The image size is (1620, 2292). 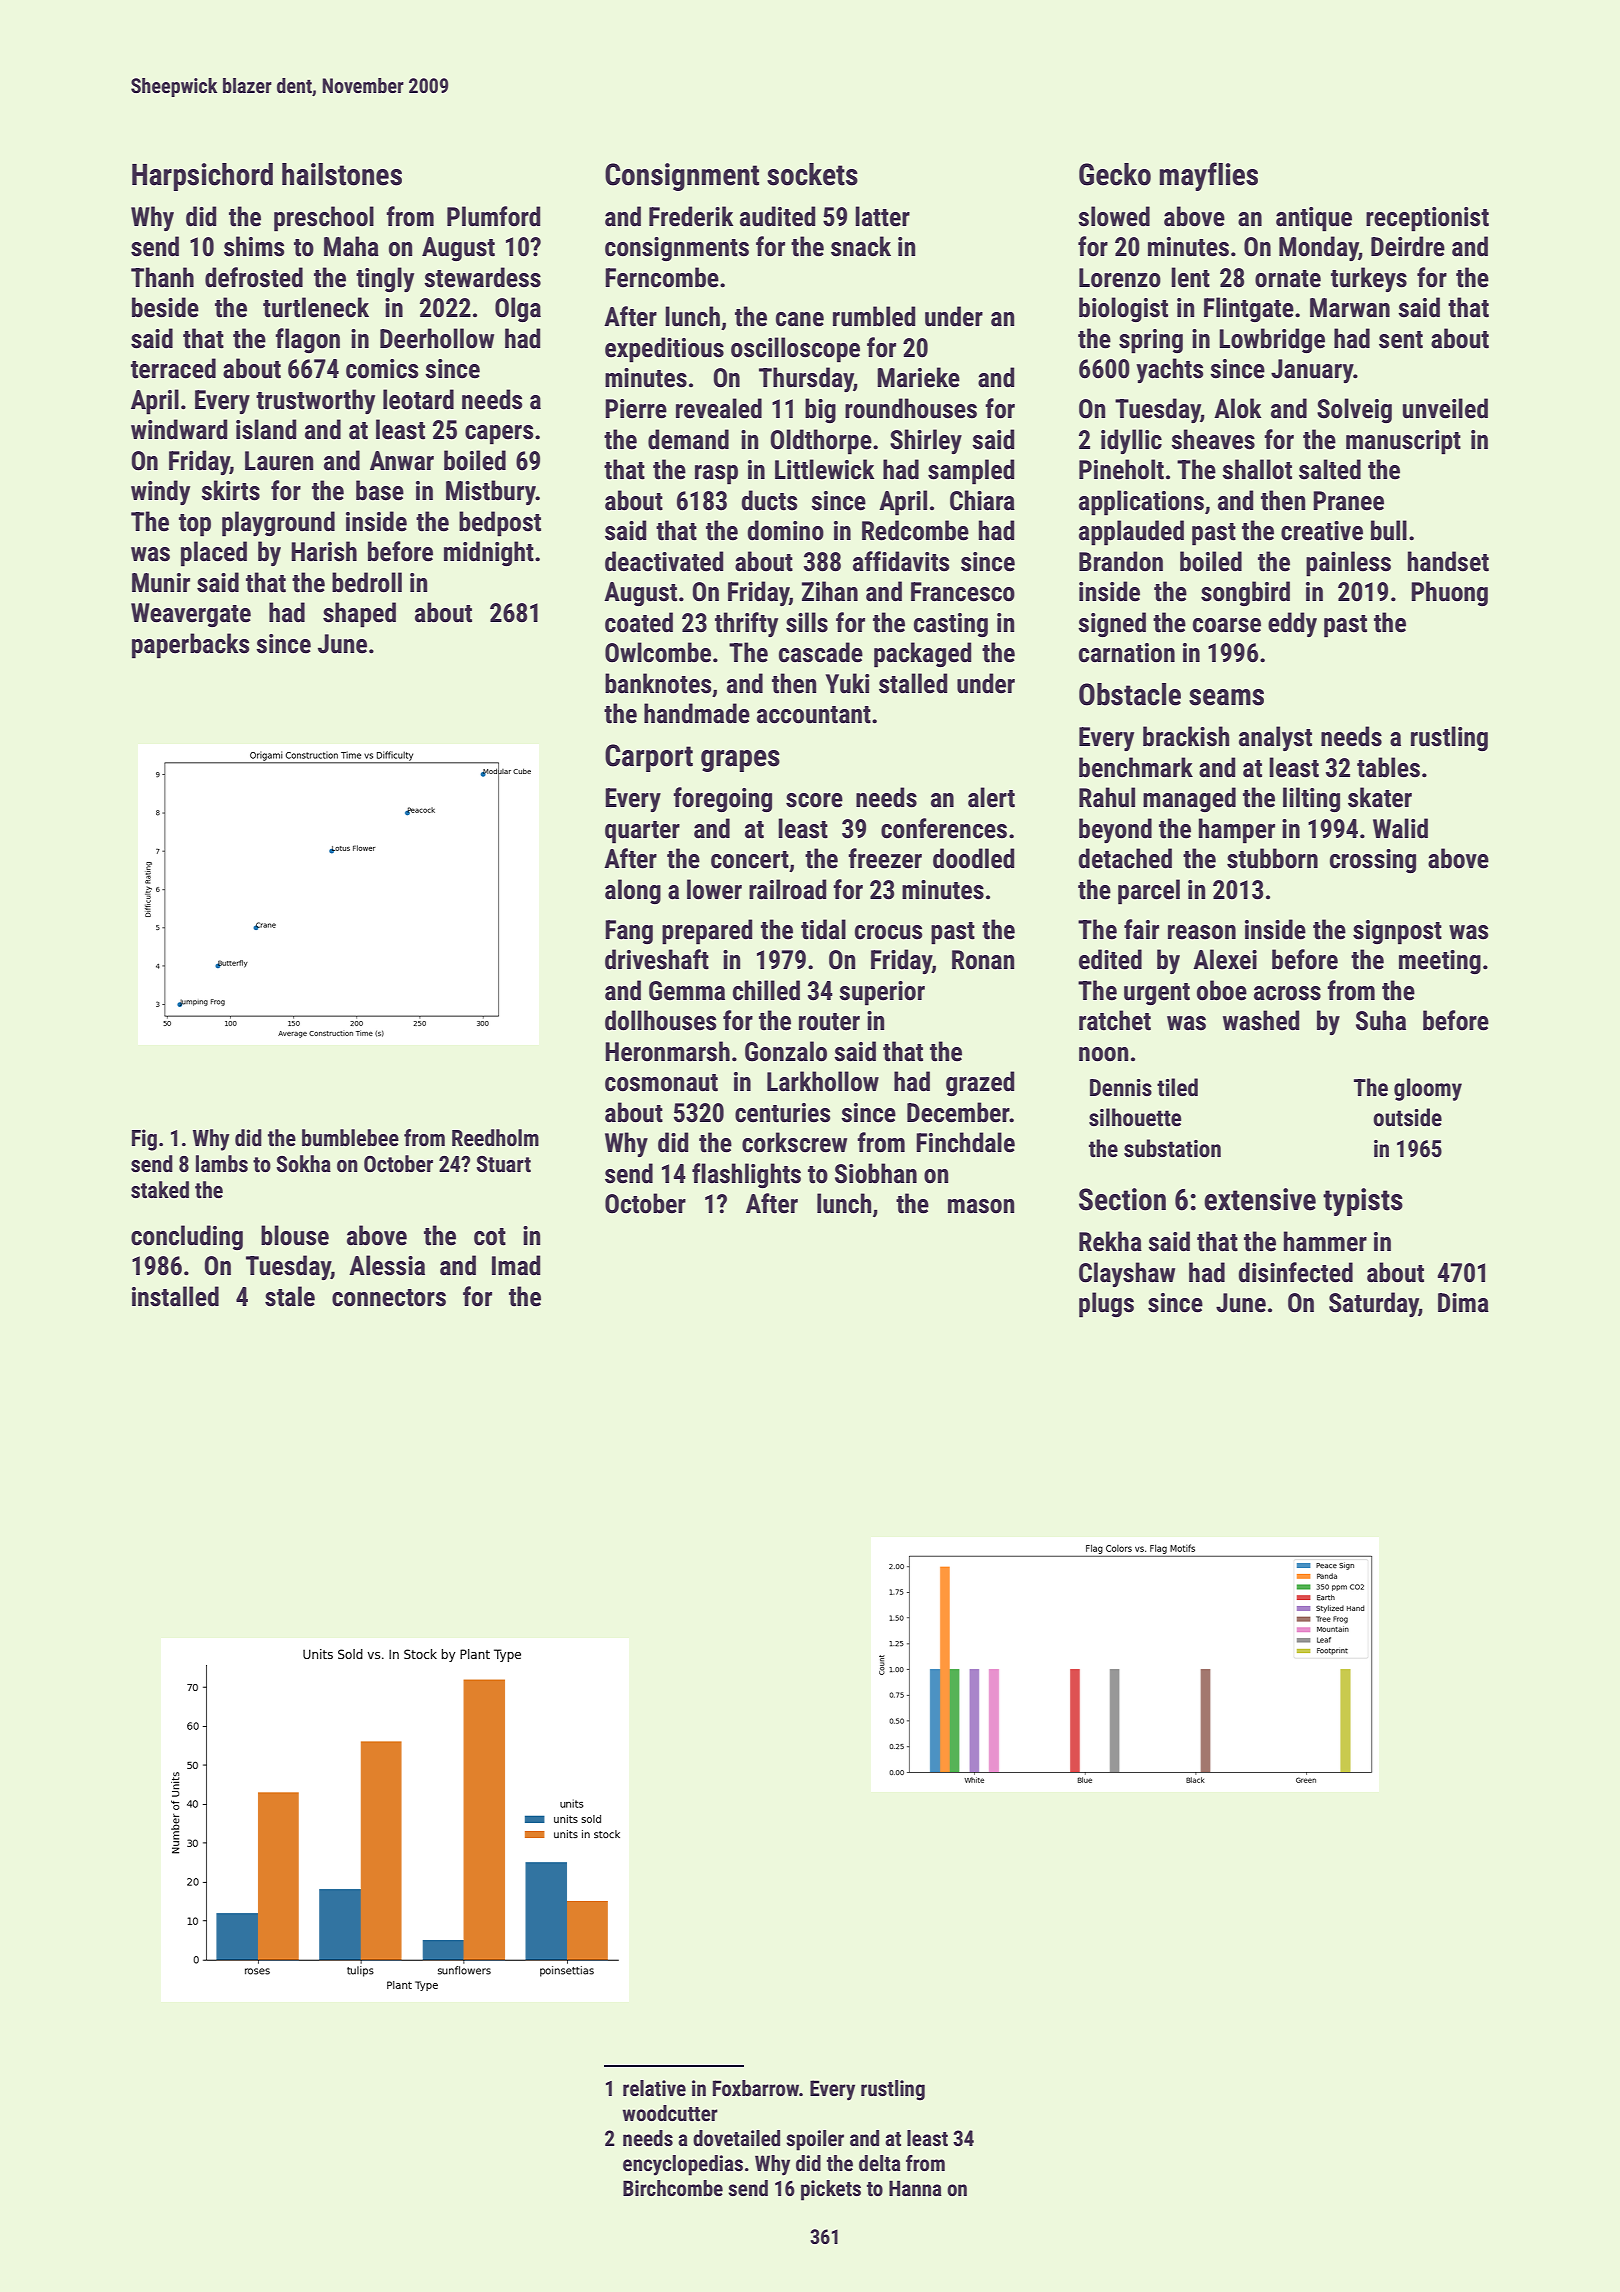 What do you see at coordinates (673, 2188) in the screenshot?
I see `Birchcombe` at bounding box center [673, 2188].
